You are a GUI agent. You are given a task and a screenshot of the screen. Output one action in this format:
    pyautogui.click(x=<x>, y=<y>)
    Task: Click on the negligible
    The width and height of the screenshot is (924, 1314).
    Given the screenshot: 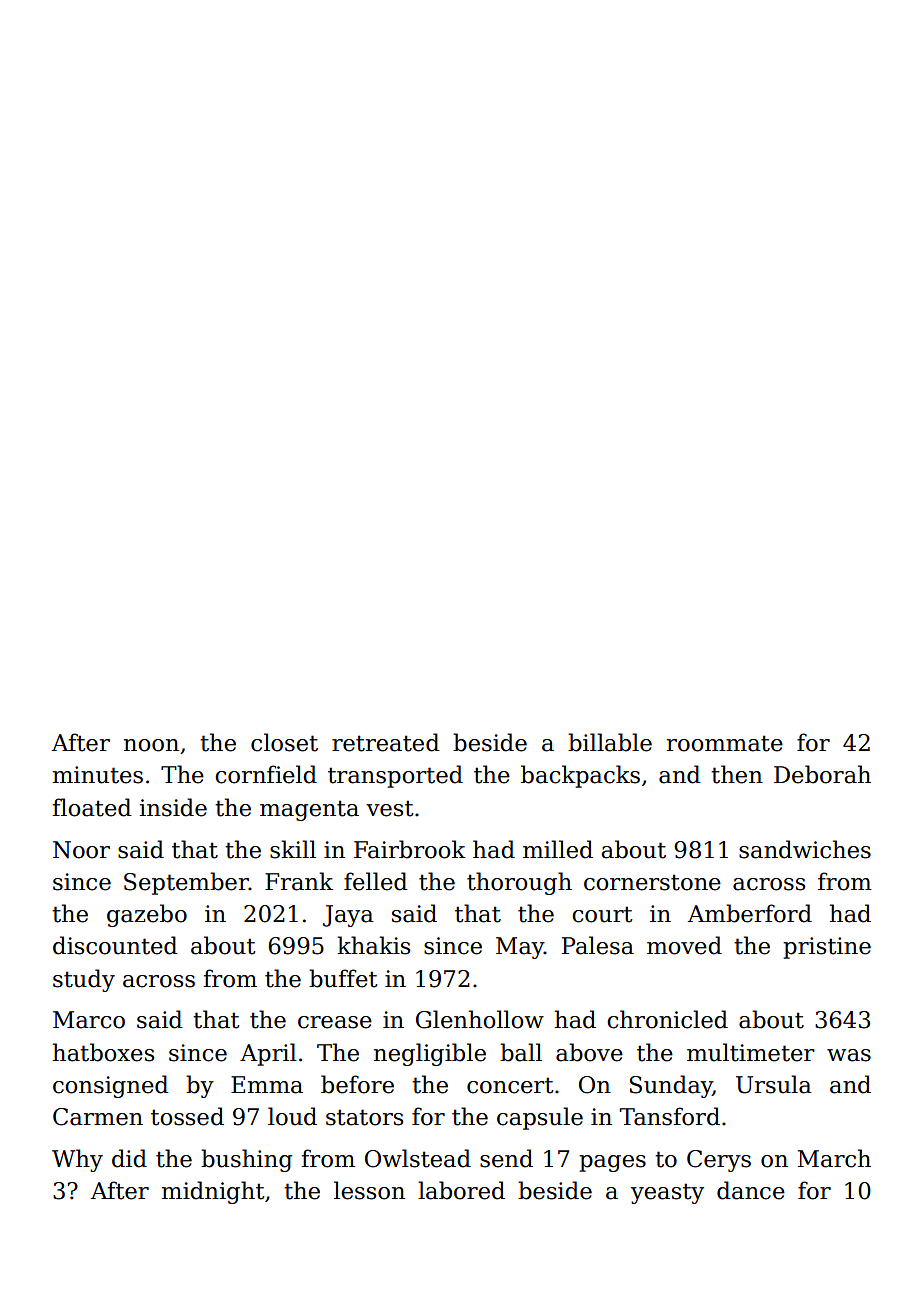 What is the action you would take?
    pyautogui.click(x=430, y=1054)
